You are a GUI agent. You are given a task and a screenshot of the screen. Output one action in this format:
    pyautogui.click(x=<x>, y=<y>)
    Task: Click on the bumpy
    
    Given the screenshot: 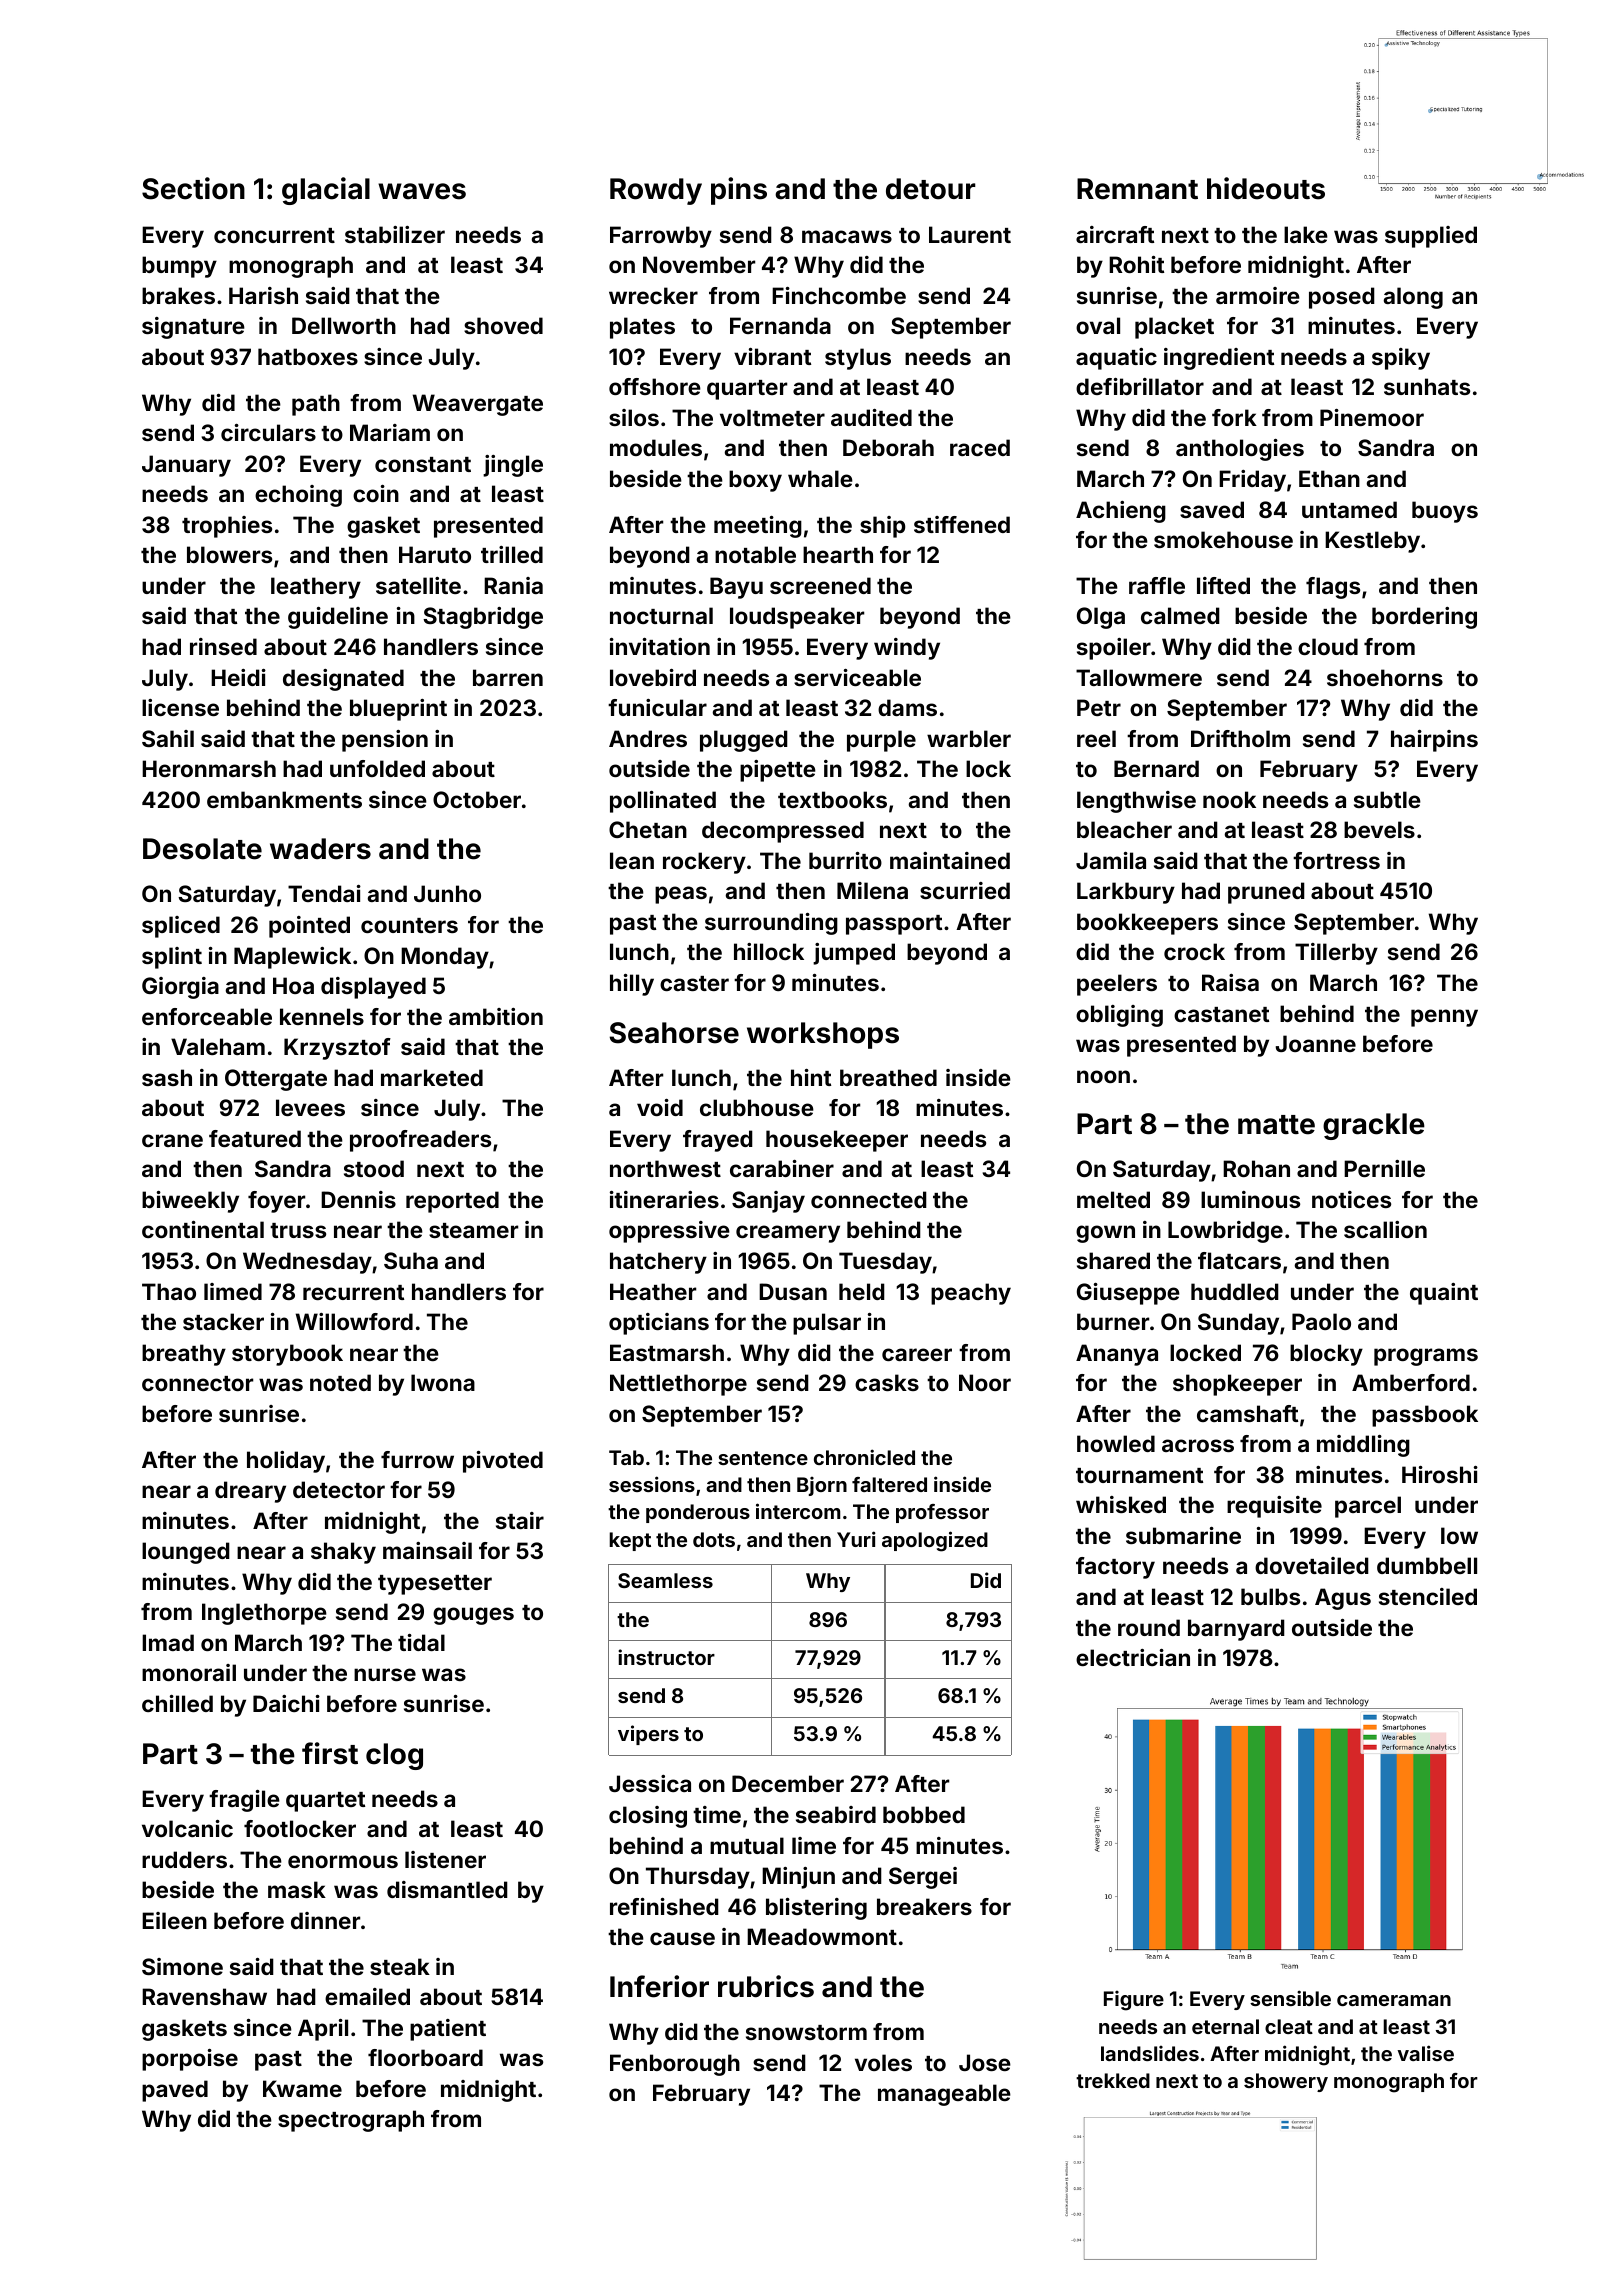 What is the action you would take?
    pyautogui.click(x=179, y=267)
